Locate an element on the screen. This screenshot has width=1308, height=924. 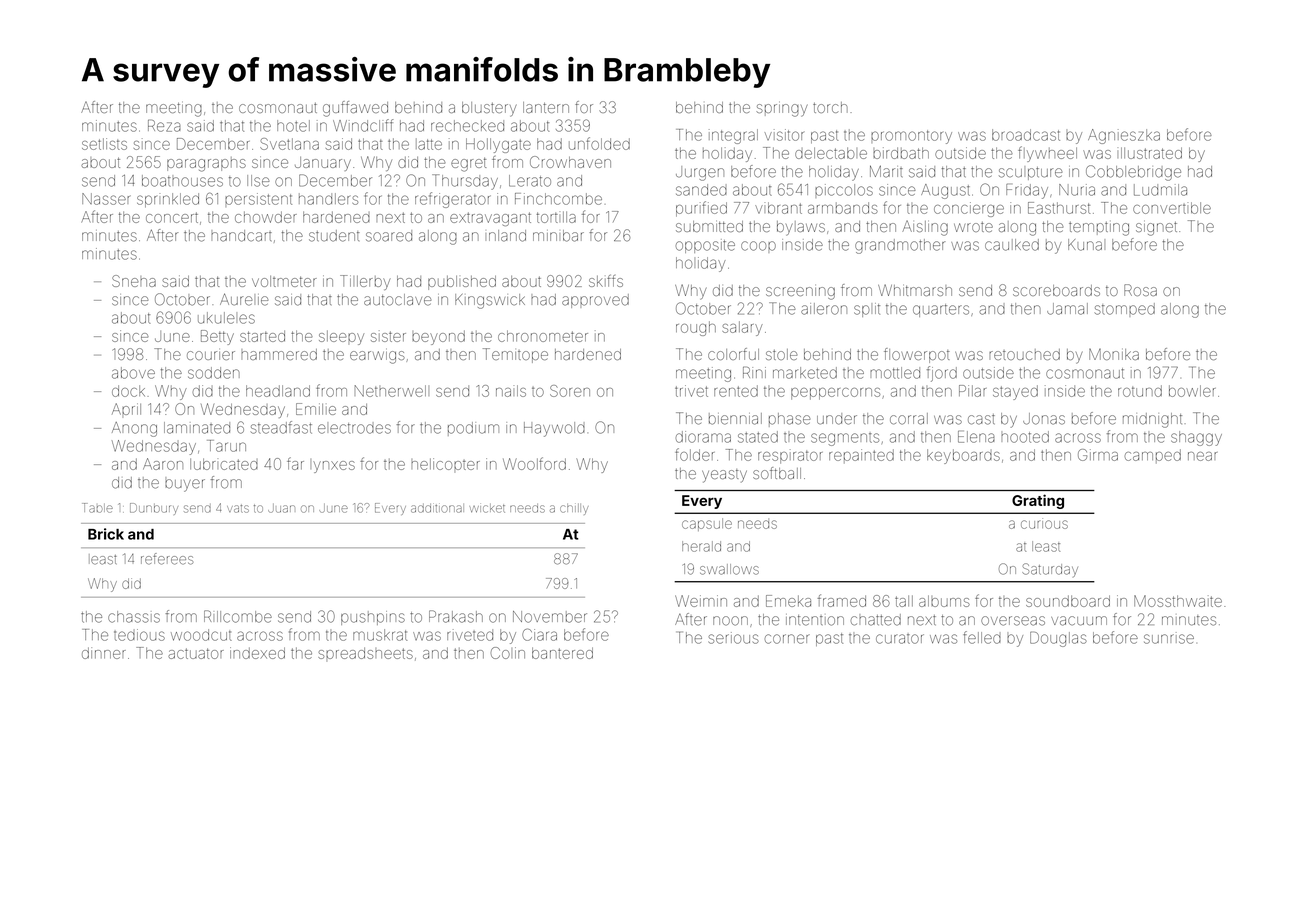
torch is located at coordinates (830, 107).
